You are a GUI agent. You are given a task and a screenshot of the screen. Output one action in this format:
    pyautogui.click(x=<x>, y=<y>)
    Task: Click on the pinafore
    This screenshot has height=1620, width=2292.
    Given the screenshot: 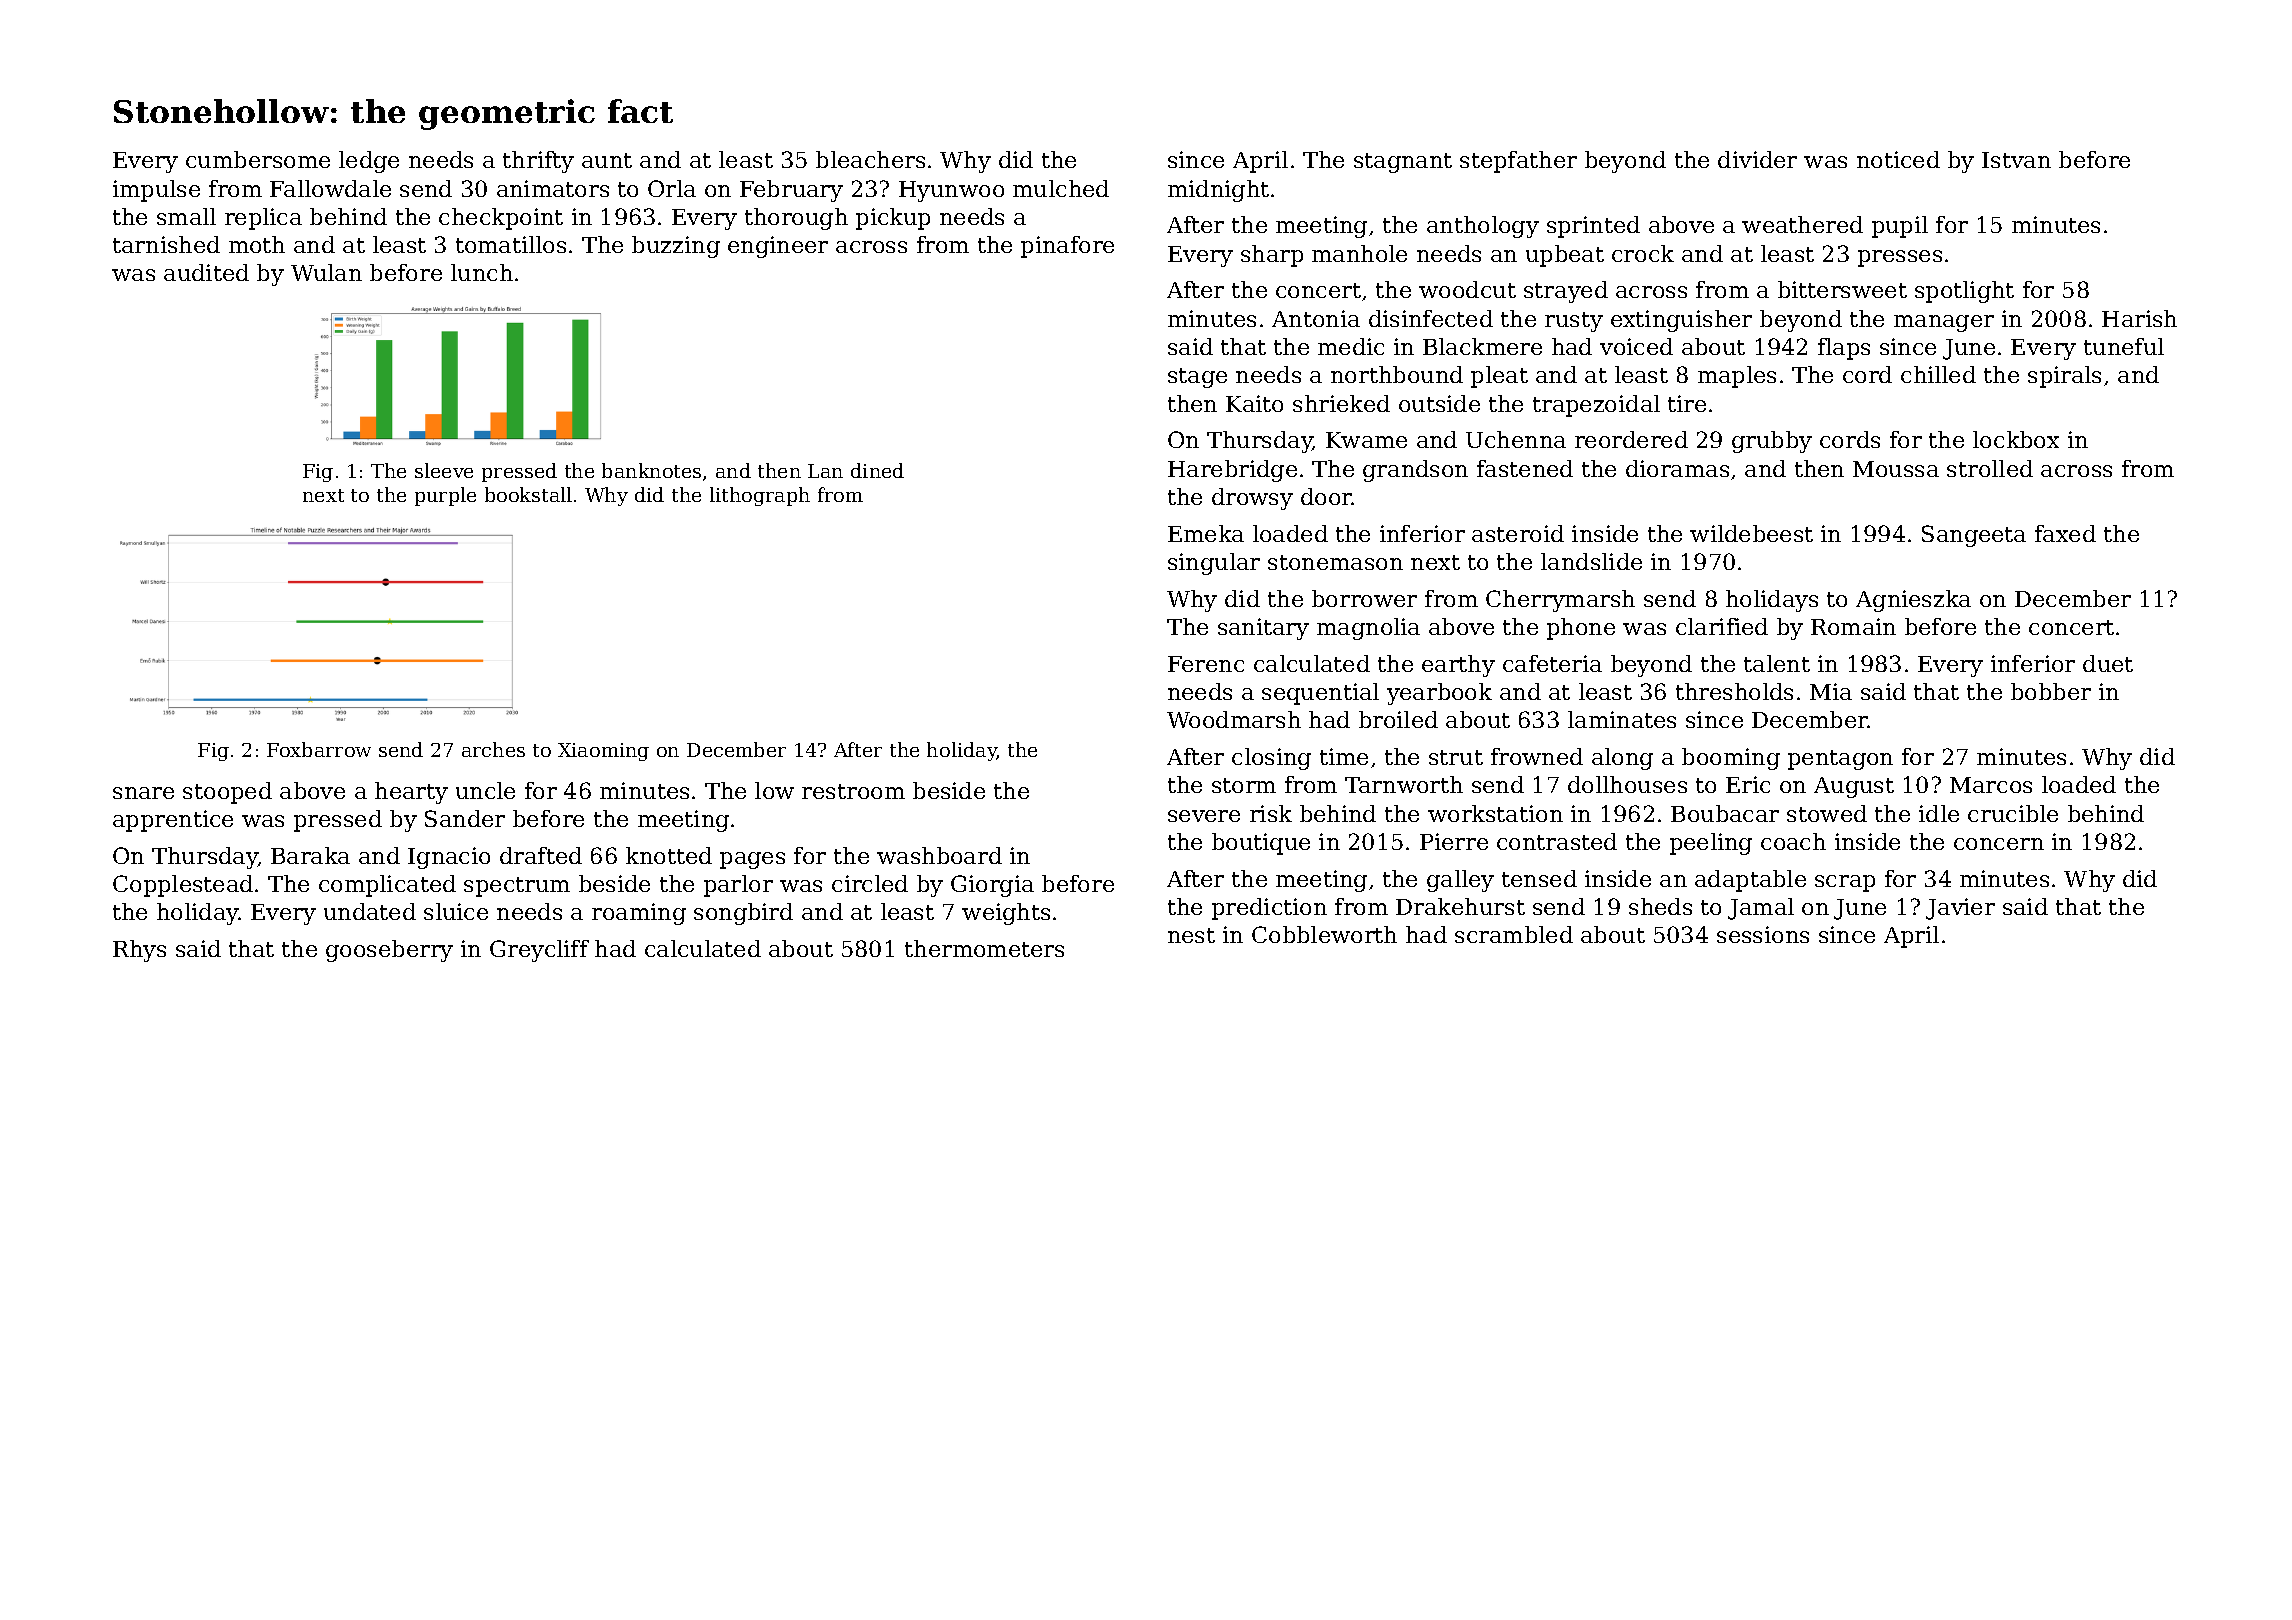 What is the action you would take?
    pyautogui.click(x=1067, y=247)
